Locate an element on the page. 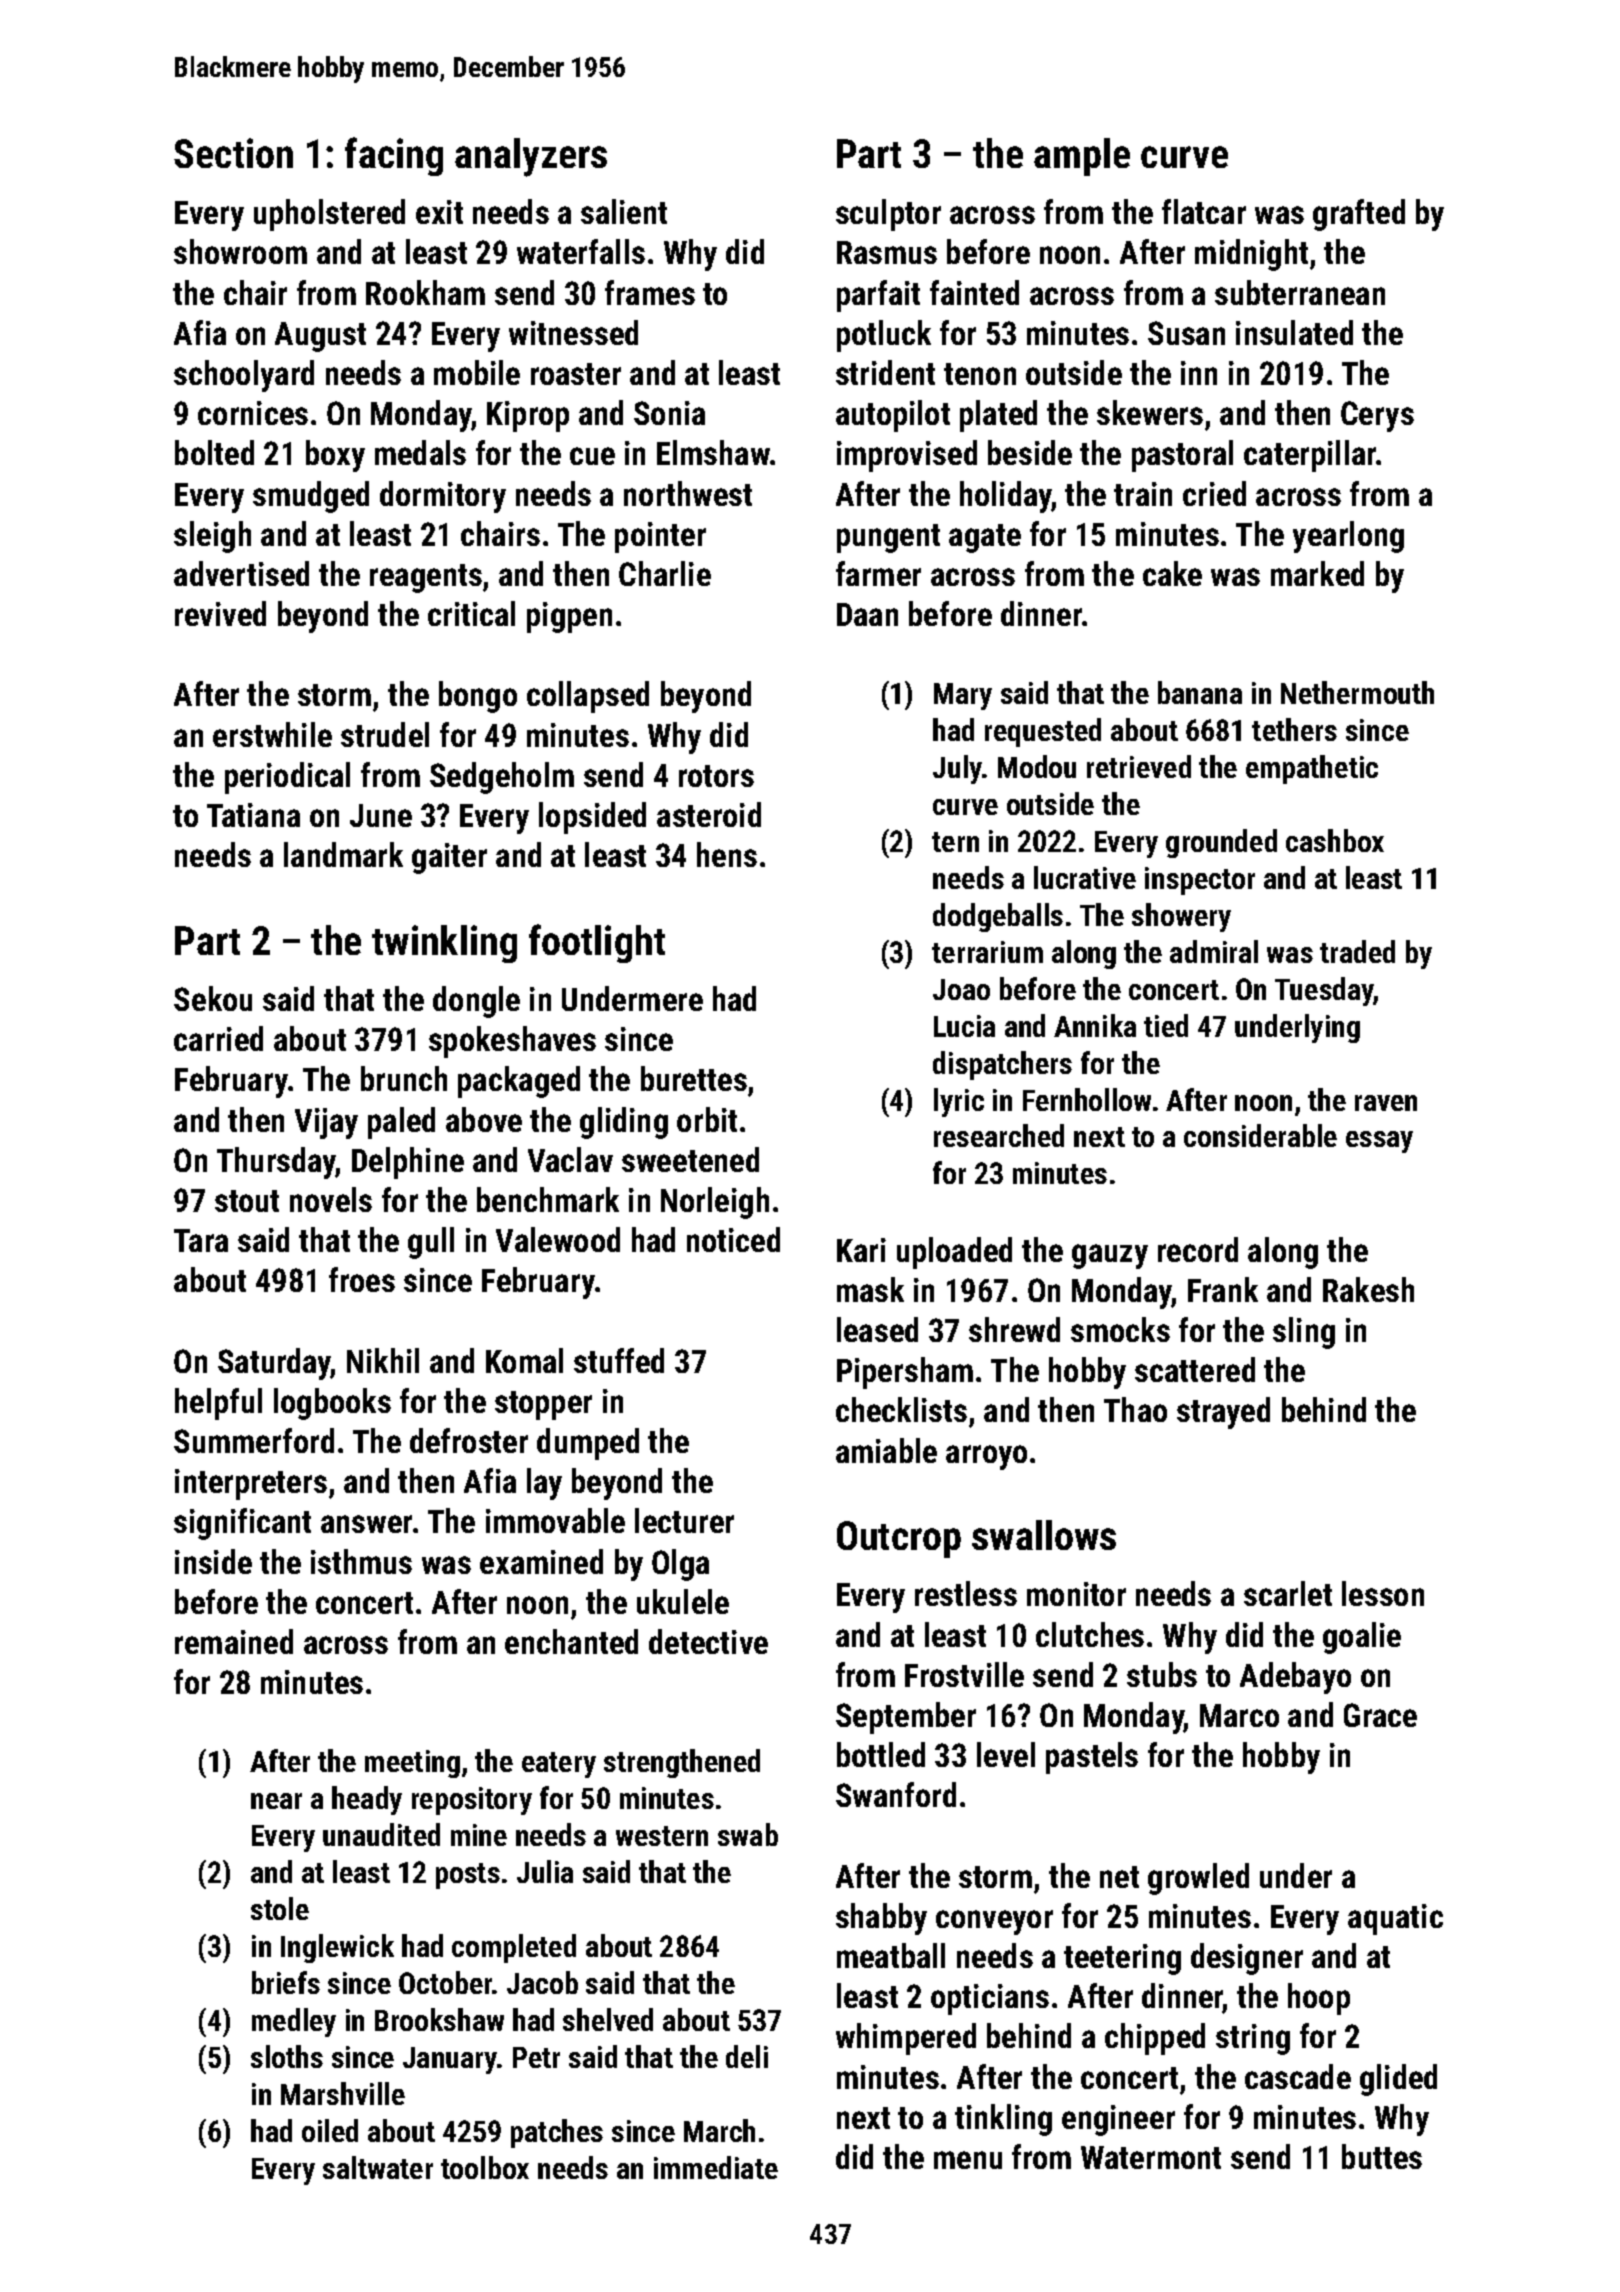  Joao is located at coordinates (961, 989).
